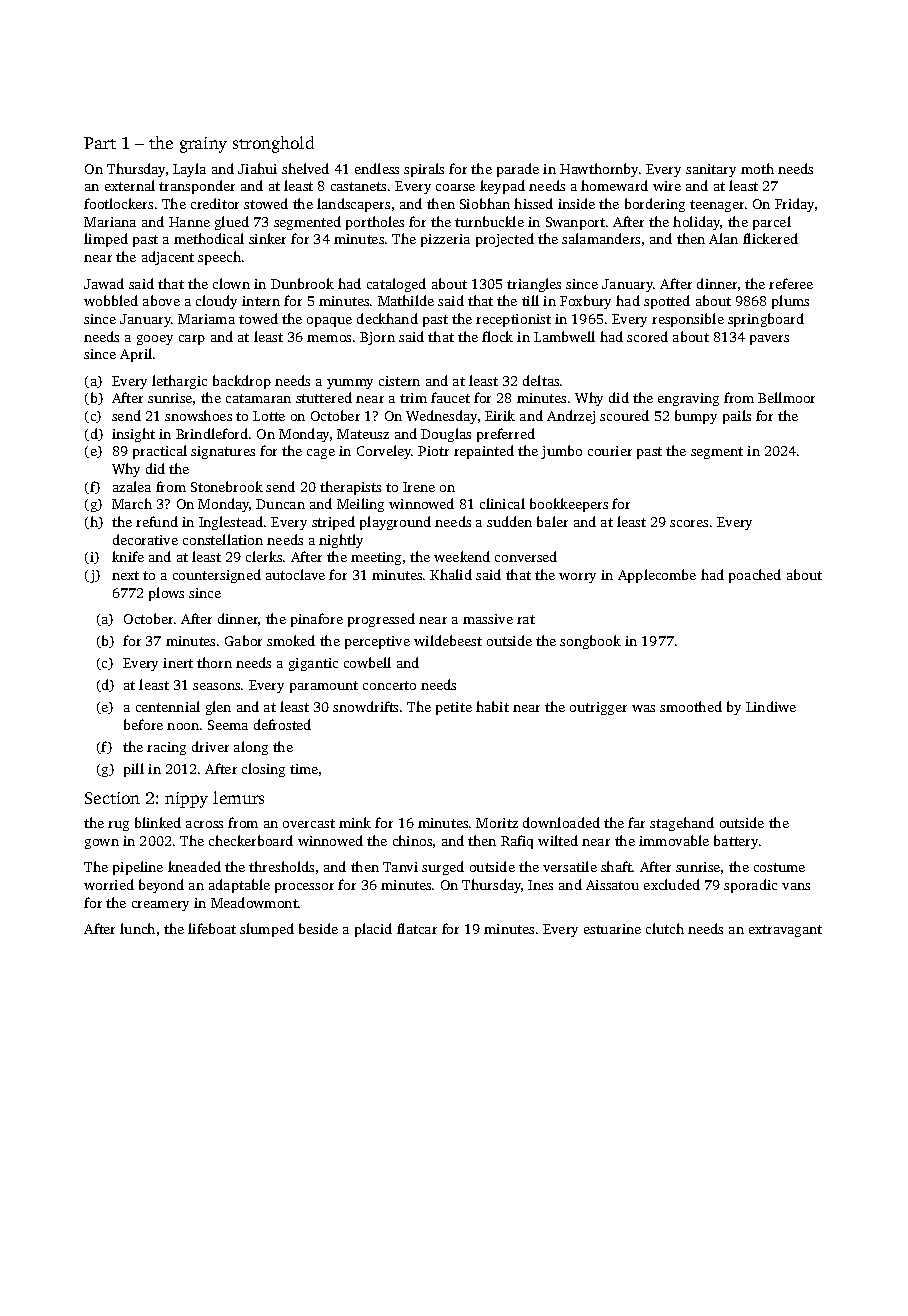  Describe the element at coordinates (445, 240) in the screenshot. I see `pizzeria` at that location.
